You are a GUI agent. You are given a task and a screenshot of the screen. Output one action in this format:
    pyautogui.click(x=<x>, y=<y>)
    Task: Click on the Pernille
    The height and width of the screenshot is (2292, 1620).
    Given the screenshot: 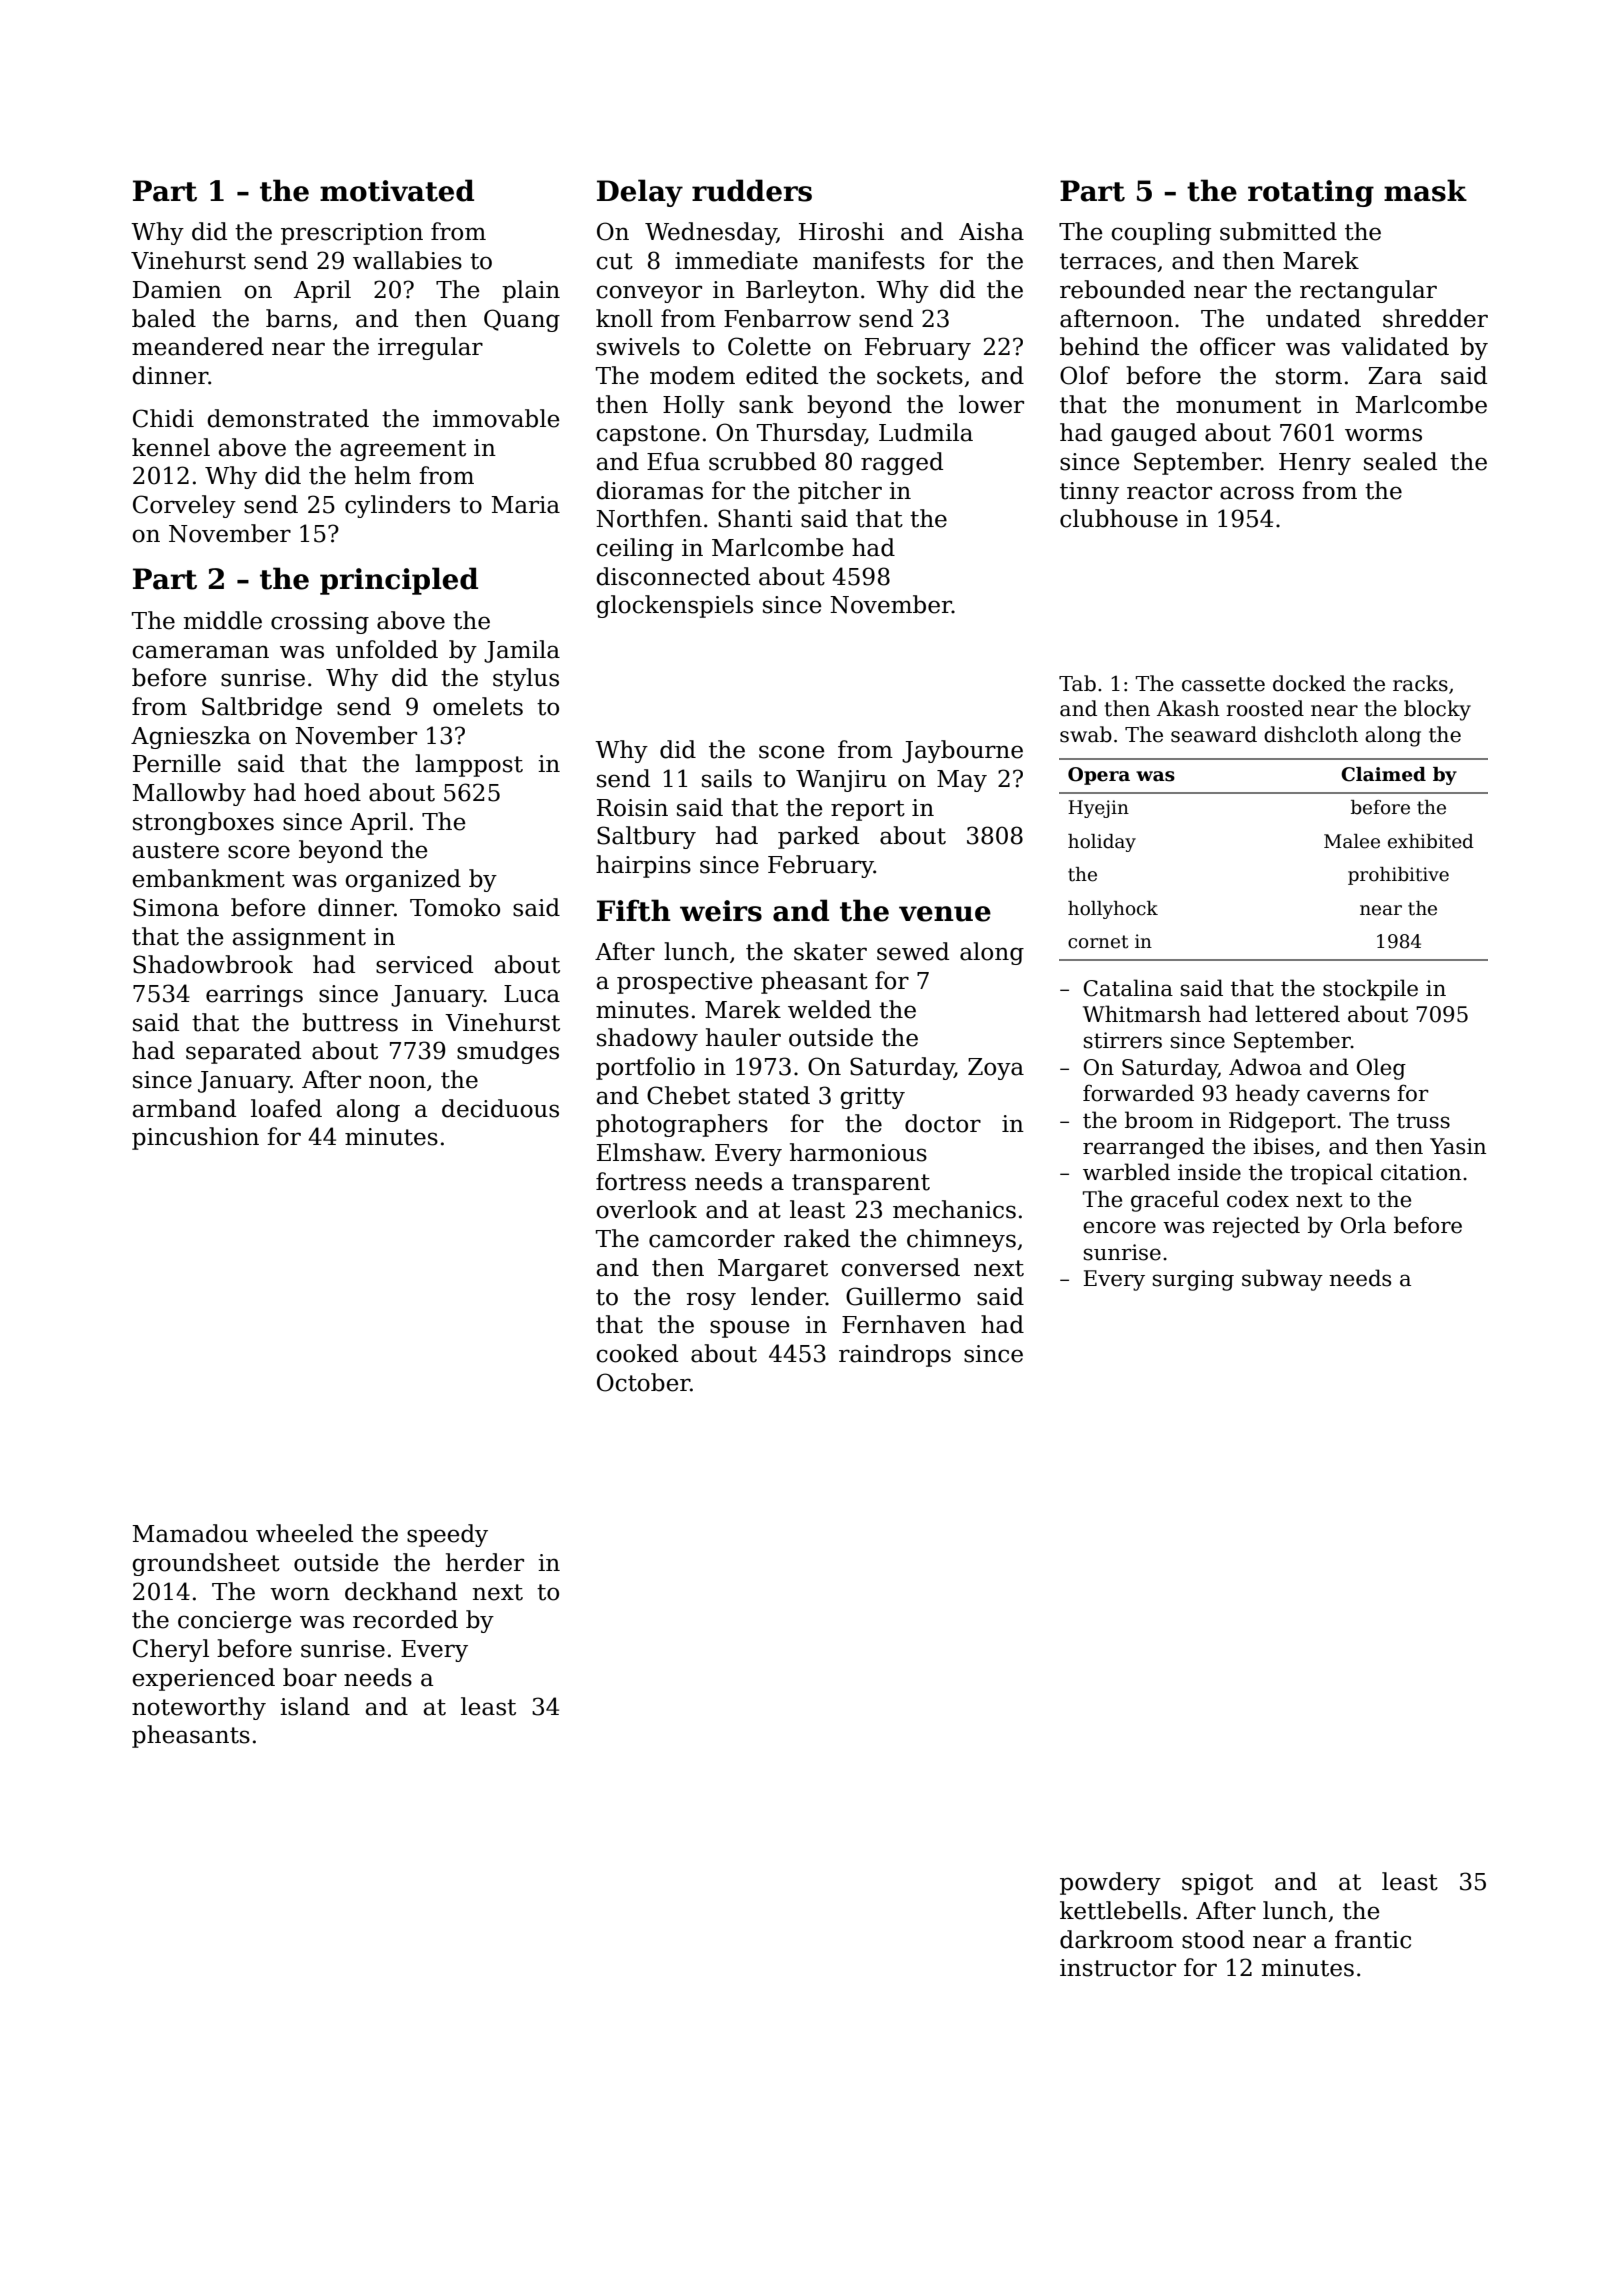 What is the action you would take?
    pyautogui.click(x=177, y=763)
